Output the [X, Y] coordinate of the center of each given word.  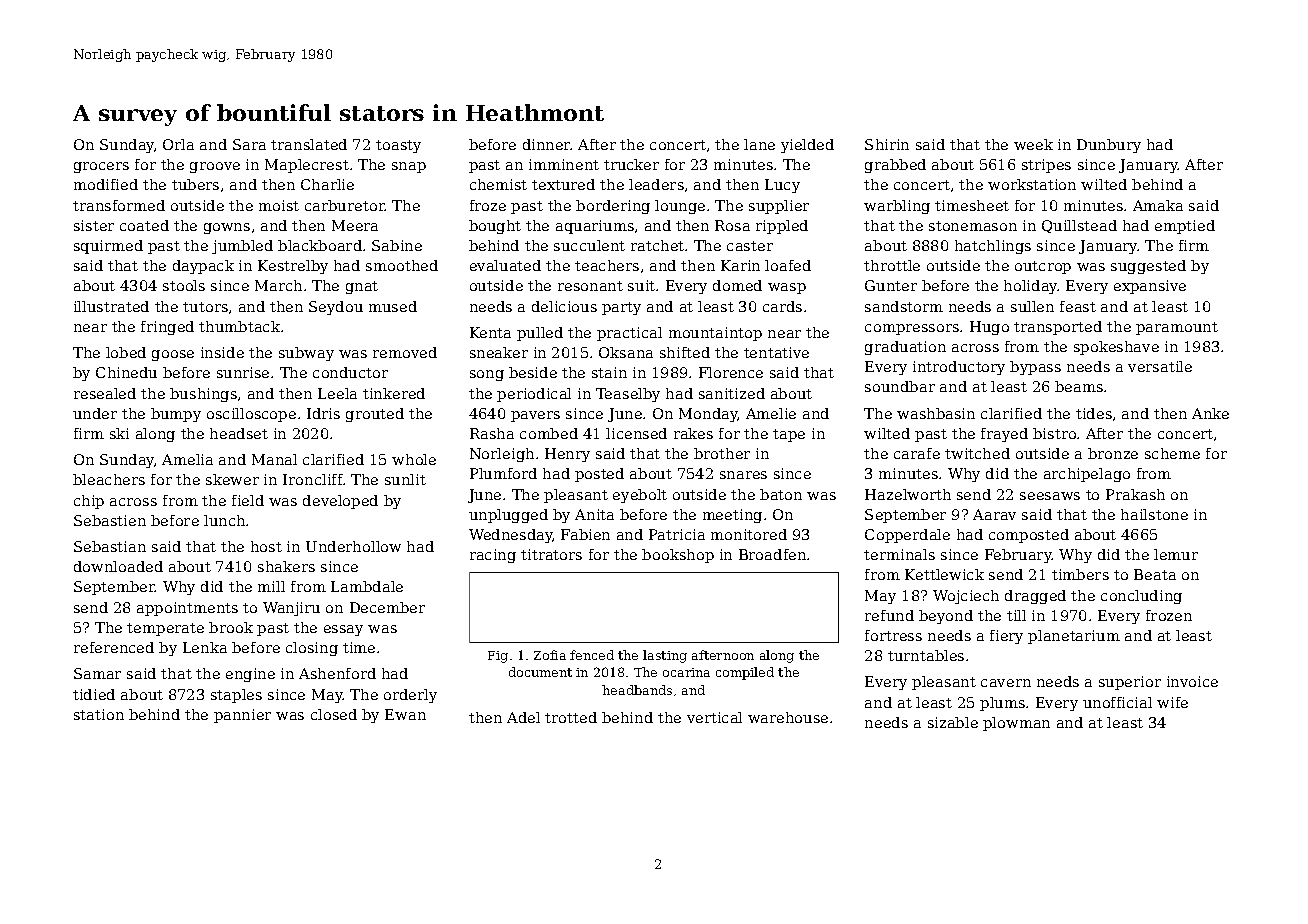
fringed [167, 328]
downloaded [118, 566]
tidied [94, 694]
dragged [1035, 597]
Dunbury [1109, 146]
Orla [178, 144]
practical [629, 334]
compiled [745, 673]
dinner [547, 144]
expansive [1150, 287]
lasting [665, 656]
